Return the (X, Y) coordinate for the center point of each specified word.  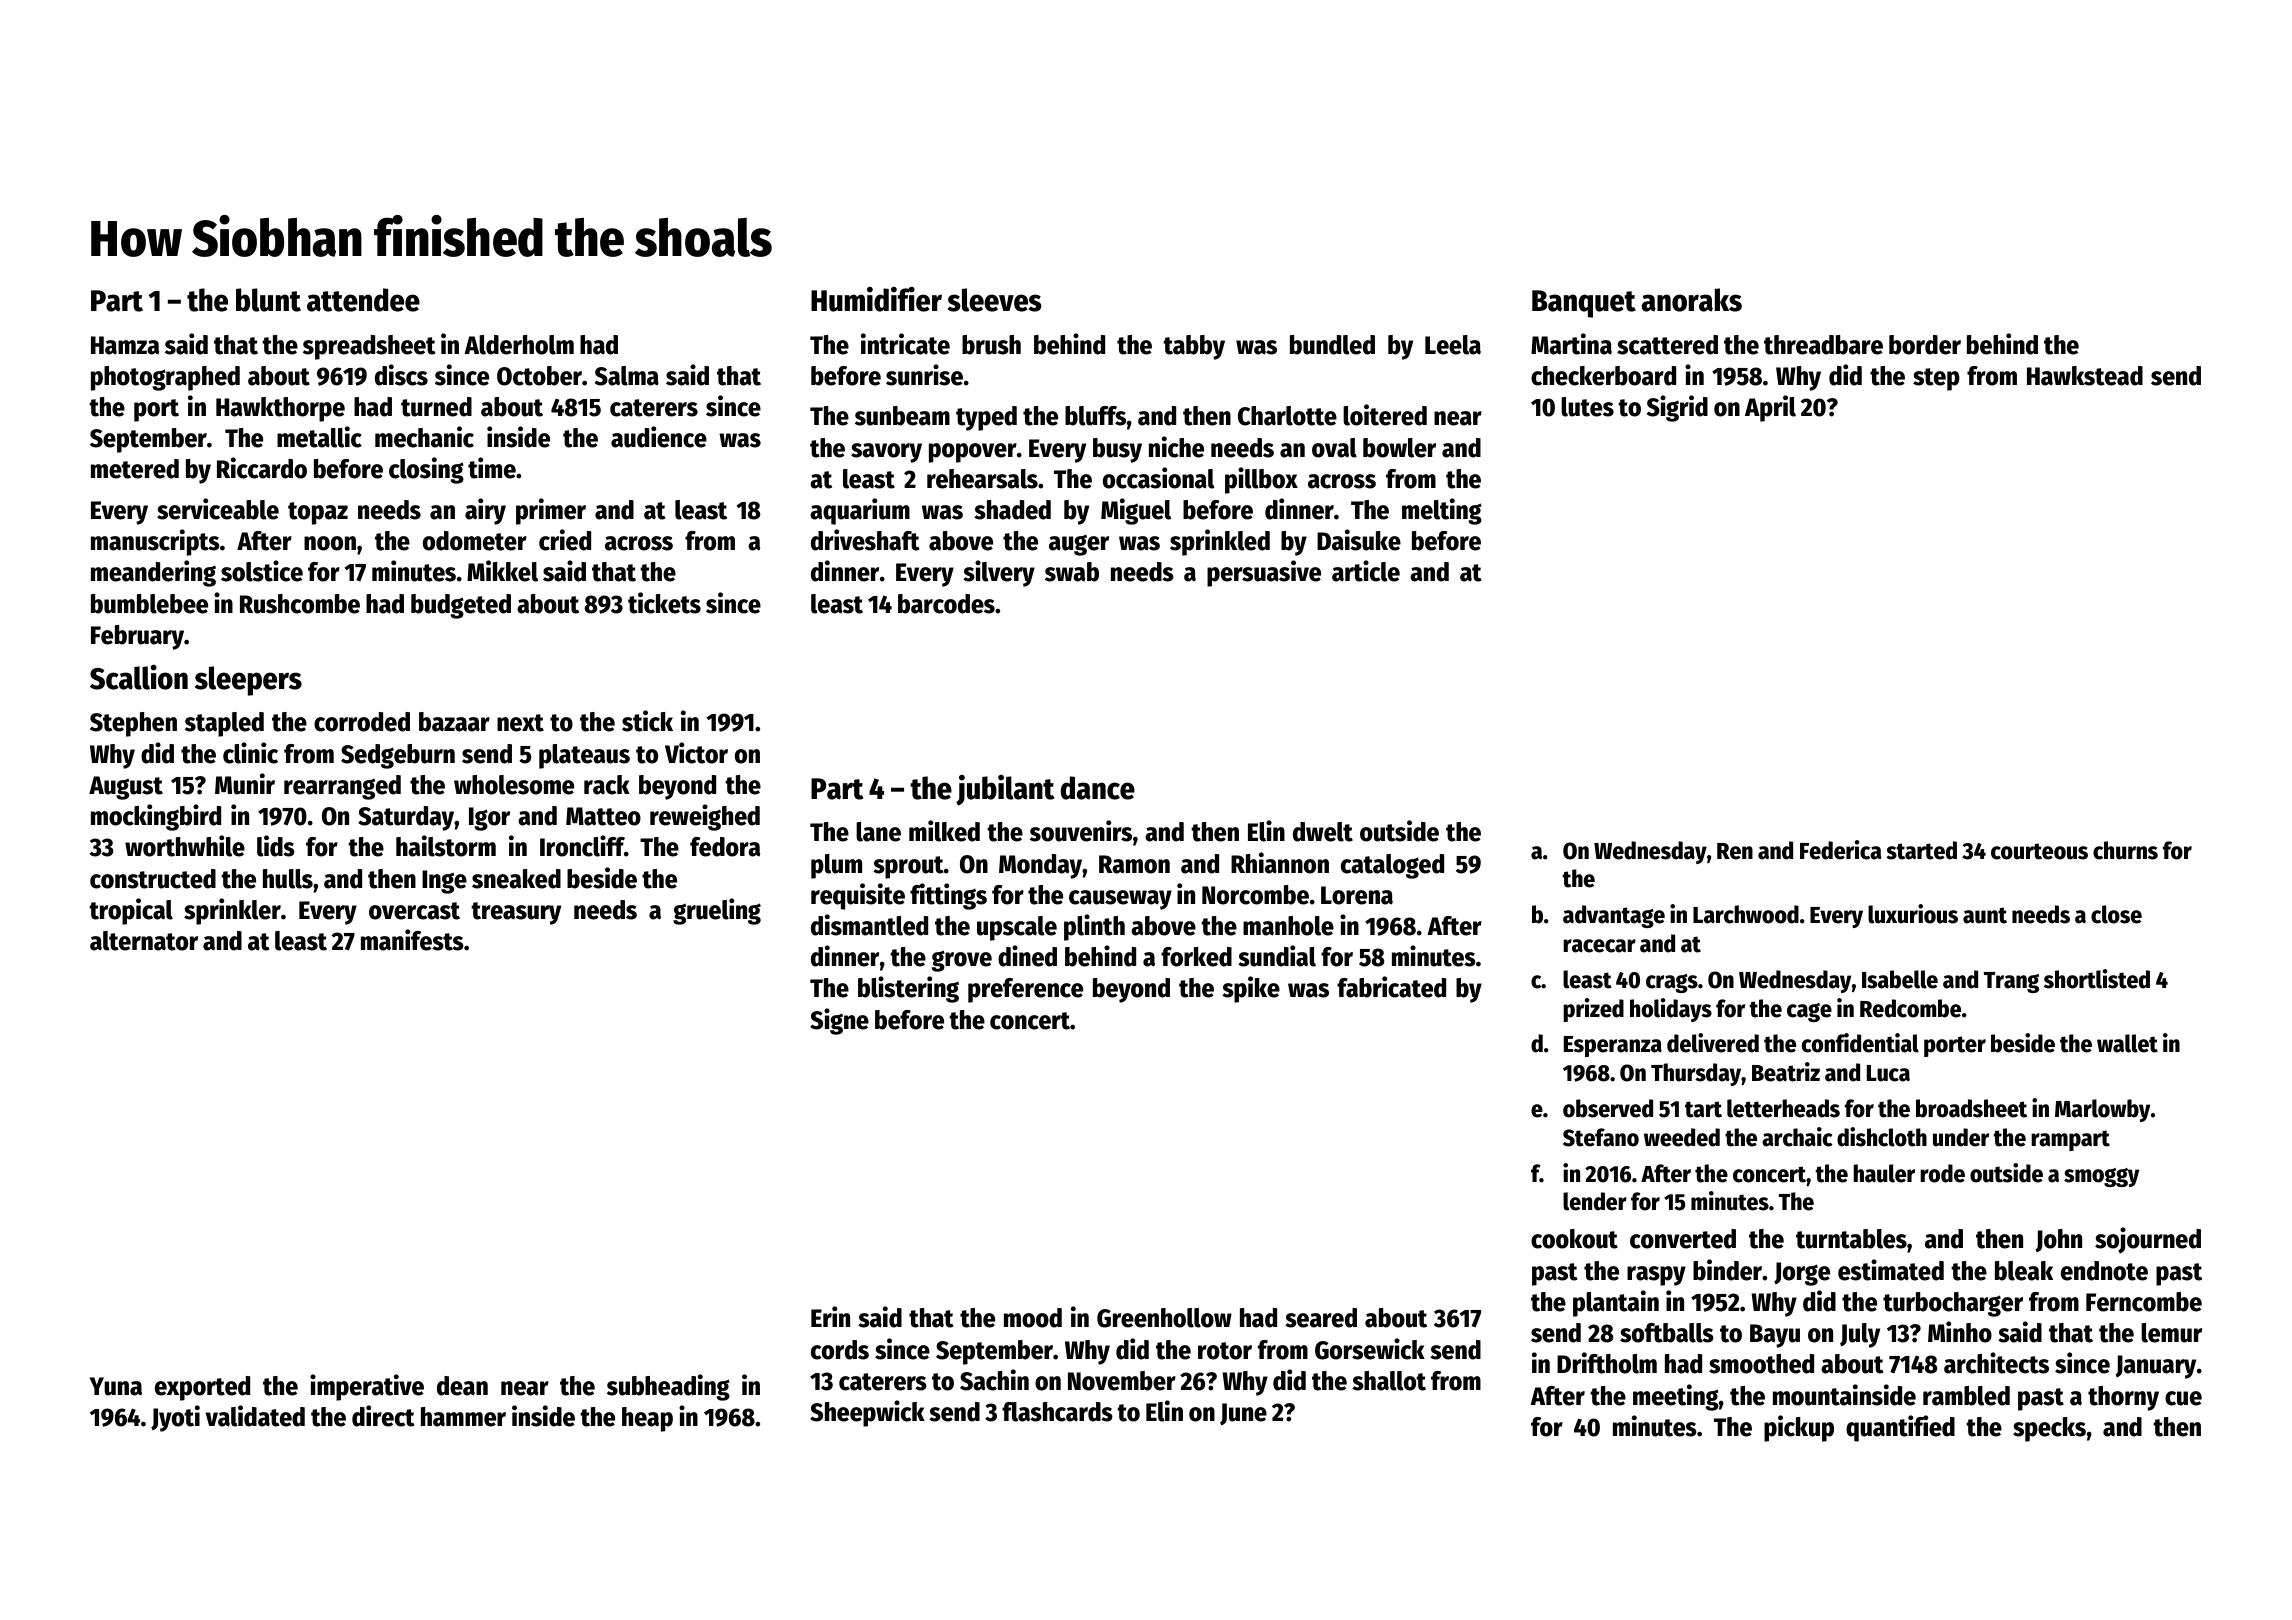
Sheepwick (867, 1413)
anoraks (1692, 300)
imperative (367, 1387)
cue (2183, 1398)
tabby (1194, 347)
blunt (268, 300)
